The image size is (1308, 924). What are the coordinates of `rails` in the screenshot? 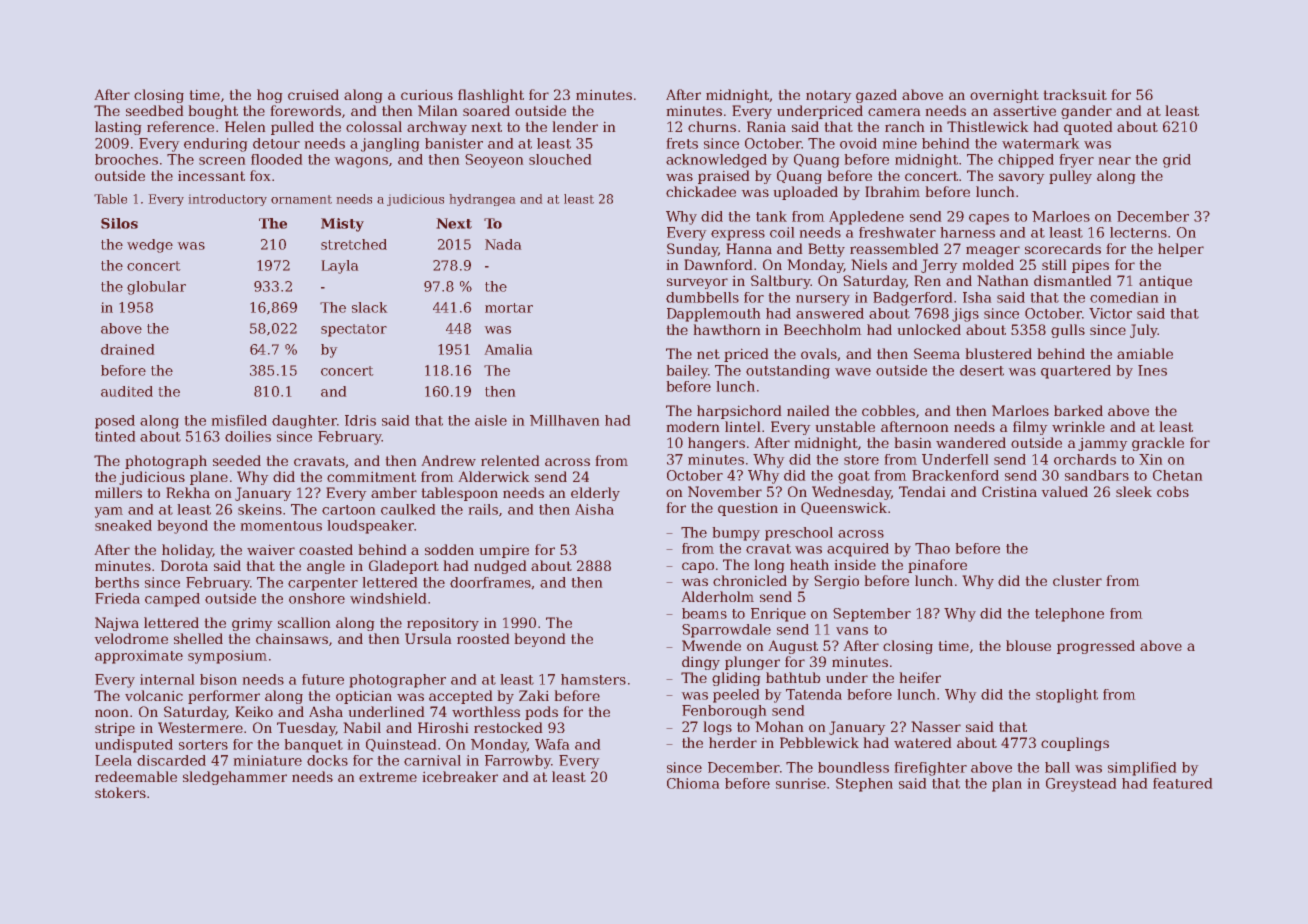 It's located at (483, 509).
